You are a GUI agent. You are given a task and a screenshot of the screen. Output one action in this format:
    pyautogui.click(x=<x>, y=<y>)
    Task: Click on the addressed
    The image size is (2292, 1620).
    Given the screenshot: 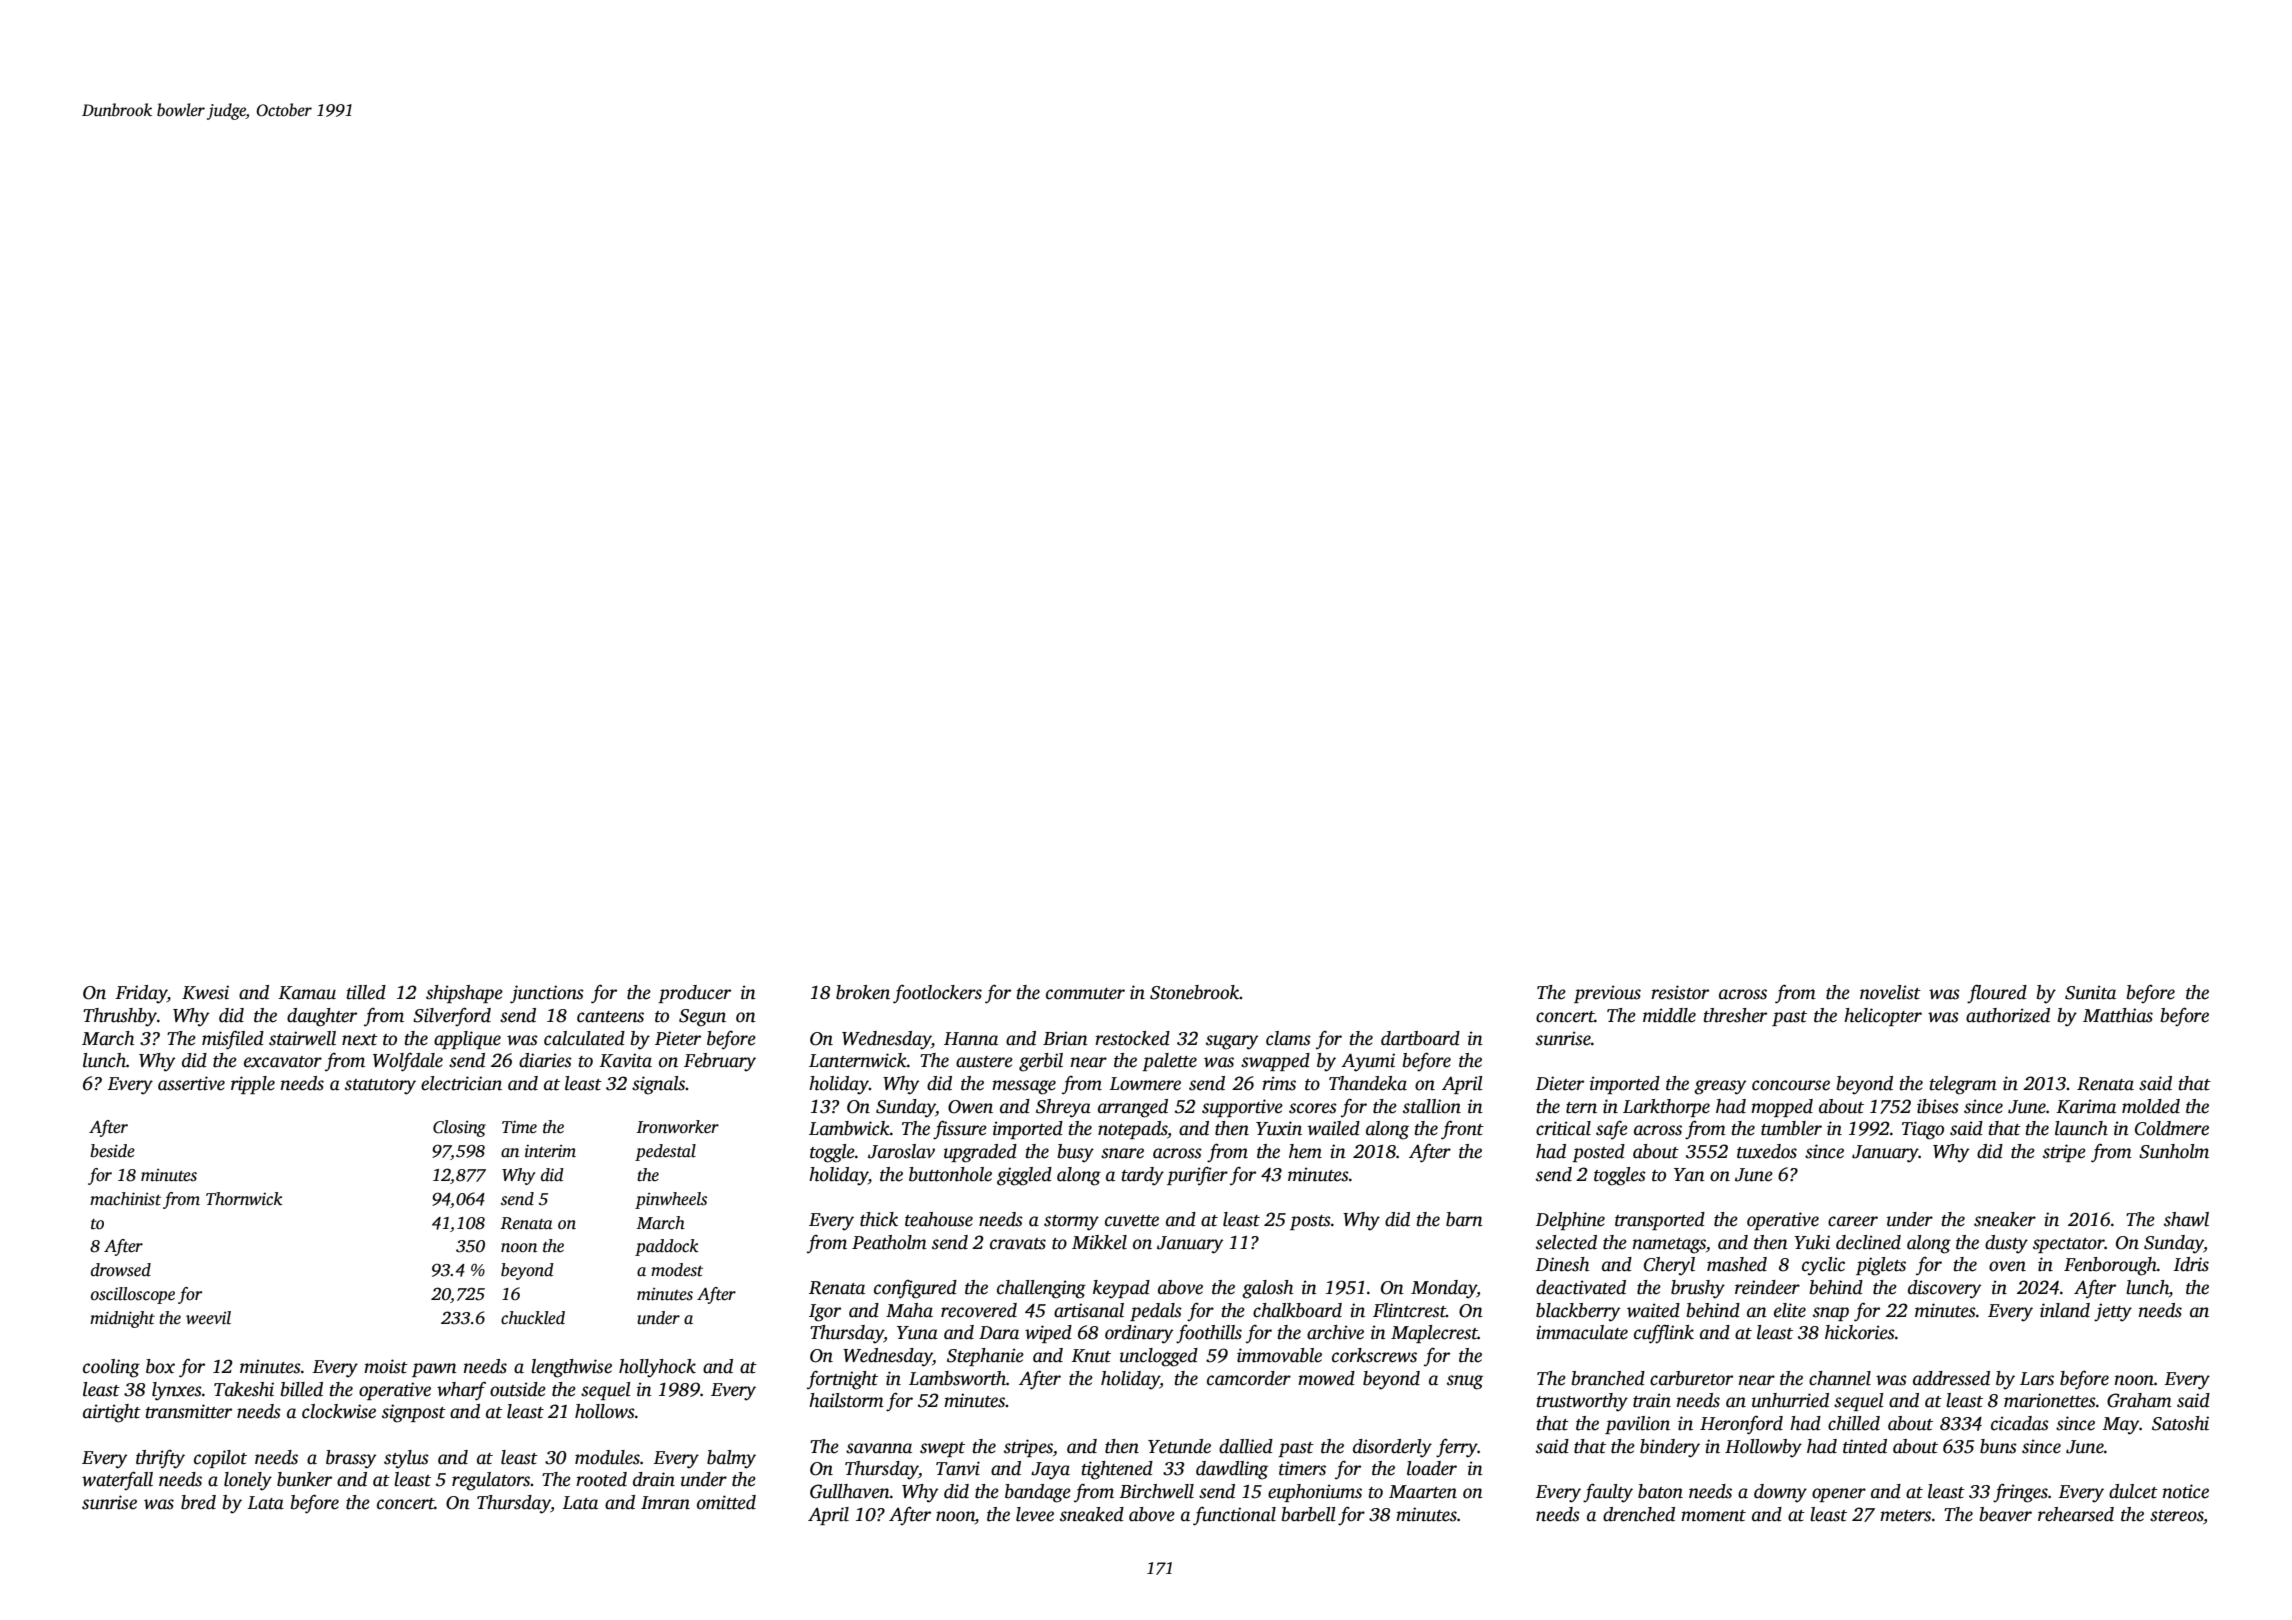 What is the action you would take?
    pyautogui.click(x=1951, y=1378)
